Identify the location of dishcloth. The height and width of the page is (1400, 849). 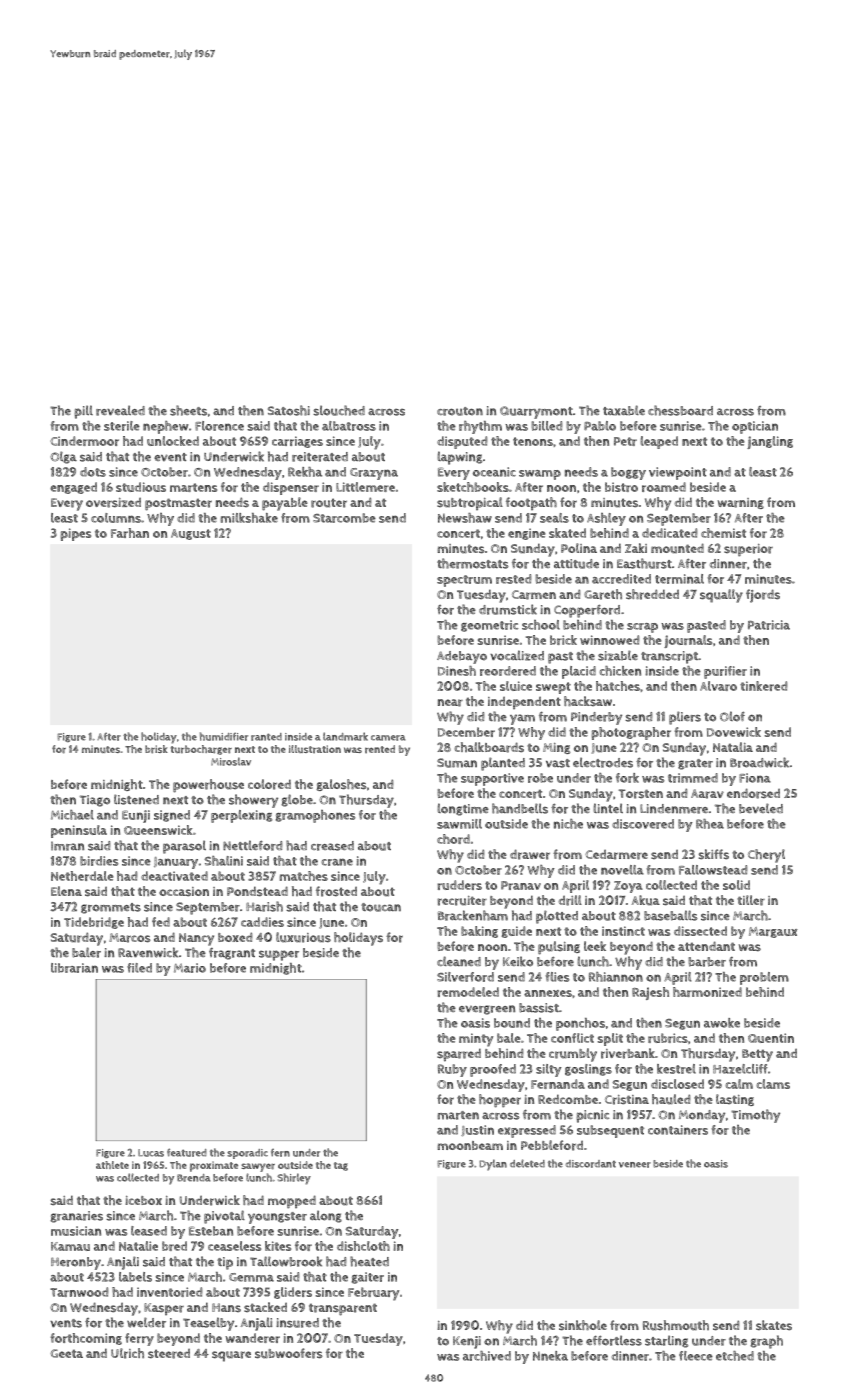
(363, 1246).
